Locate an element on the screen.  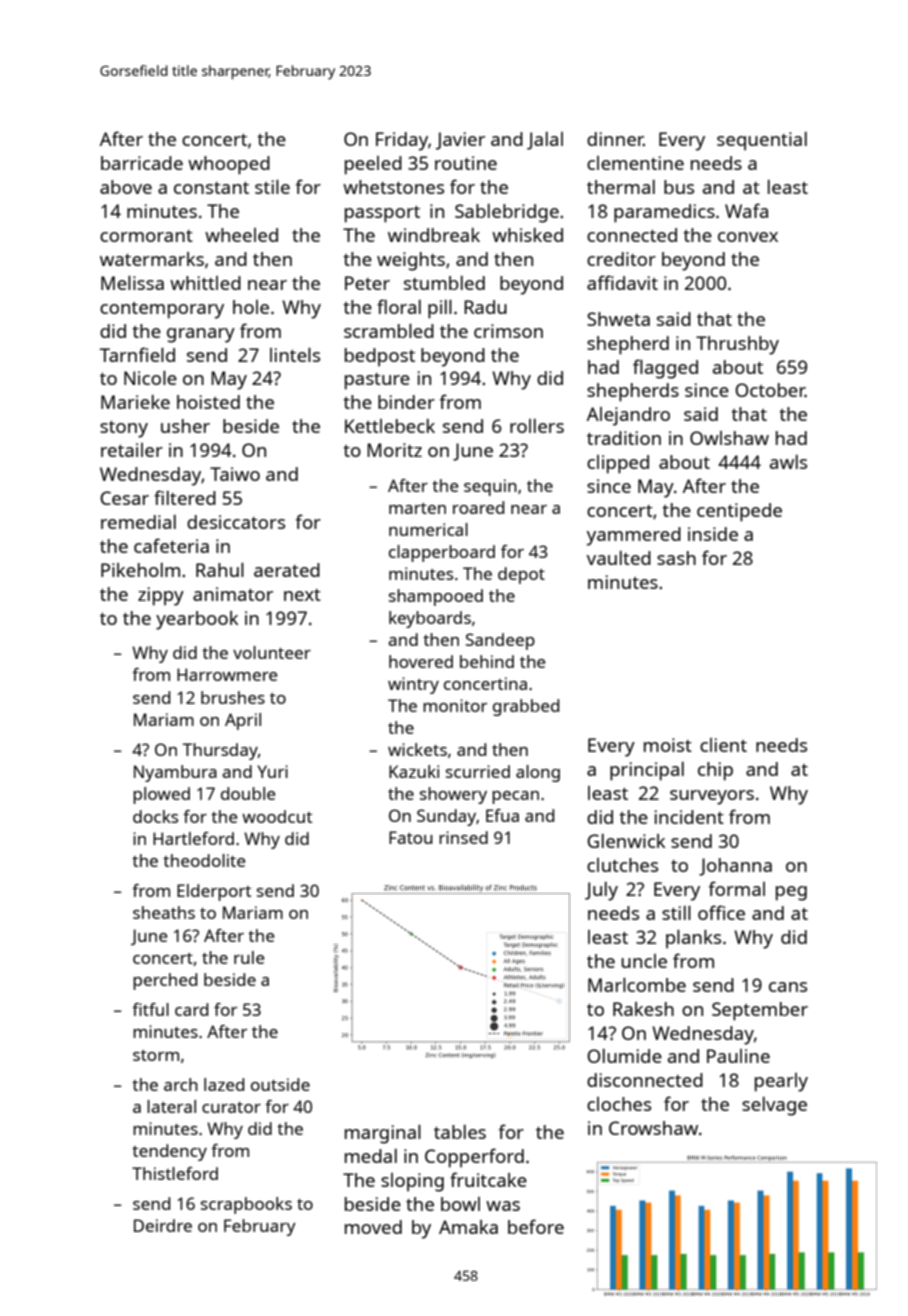
binder is located at coordinates (406, 402).
